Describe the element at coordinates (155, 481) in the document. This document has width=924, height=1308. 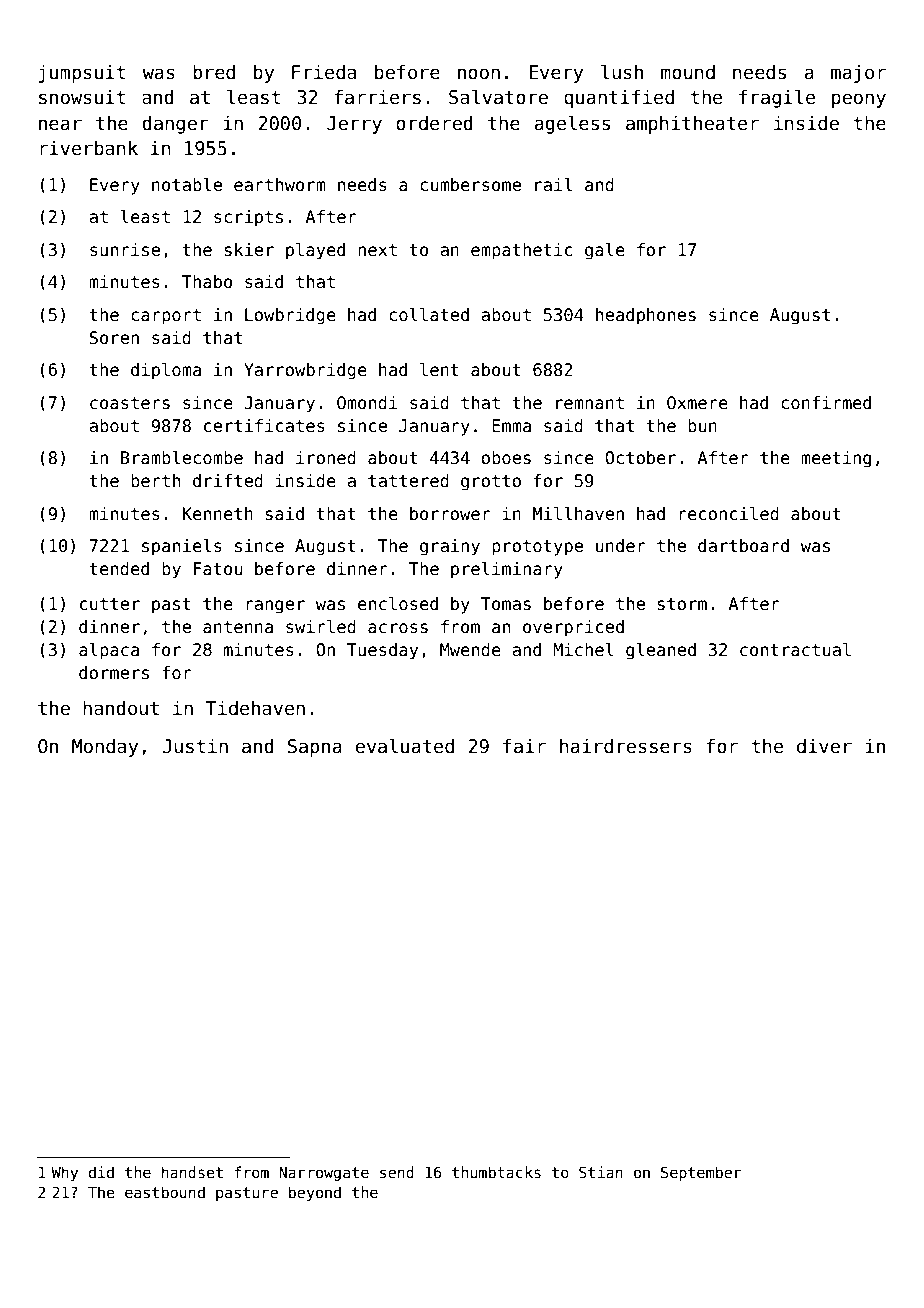
I see `berth` at that location.
